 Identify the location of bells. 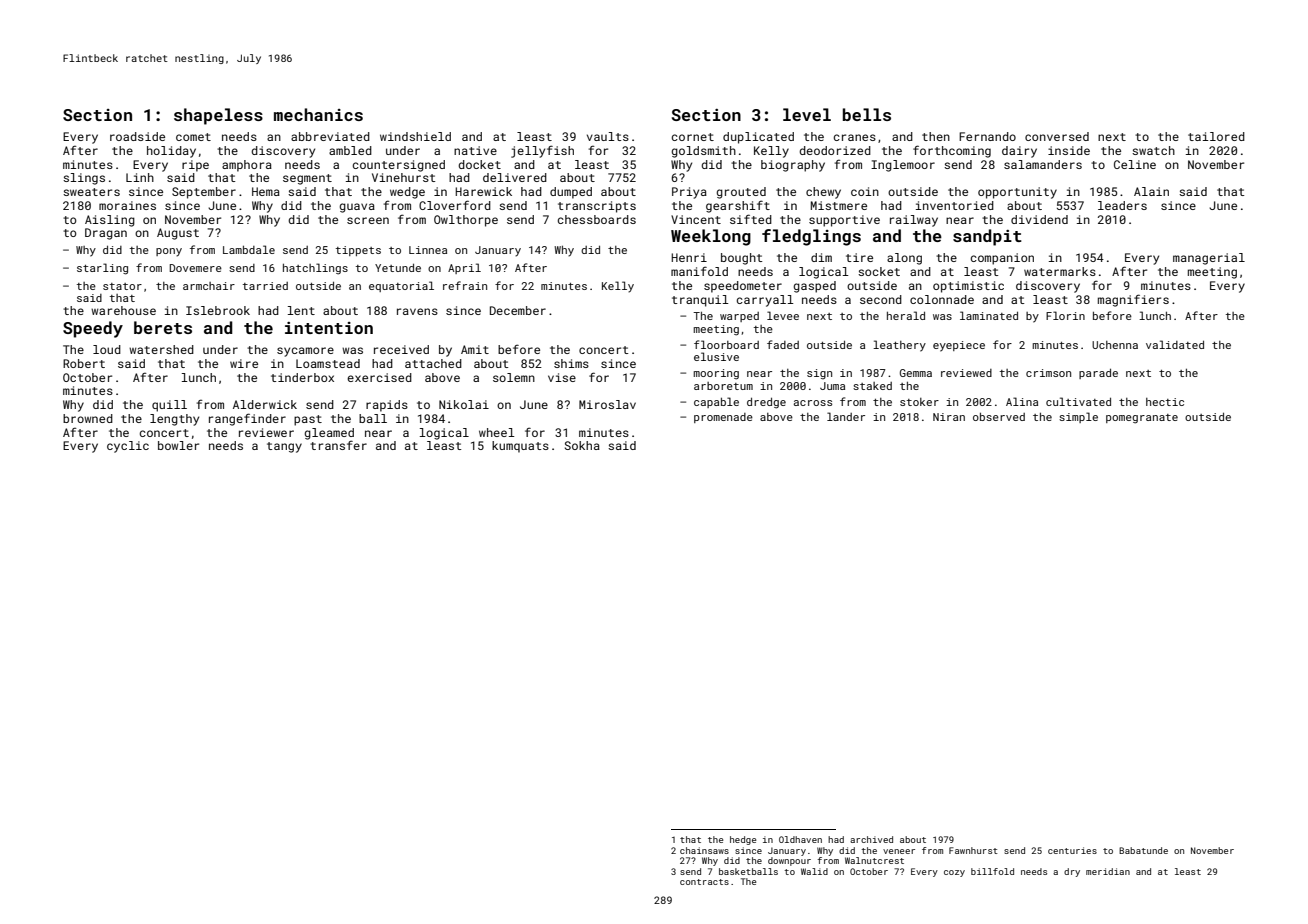
(867, 114).
